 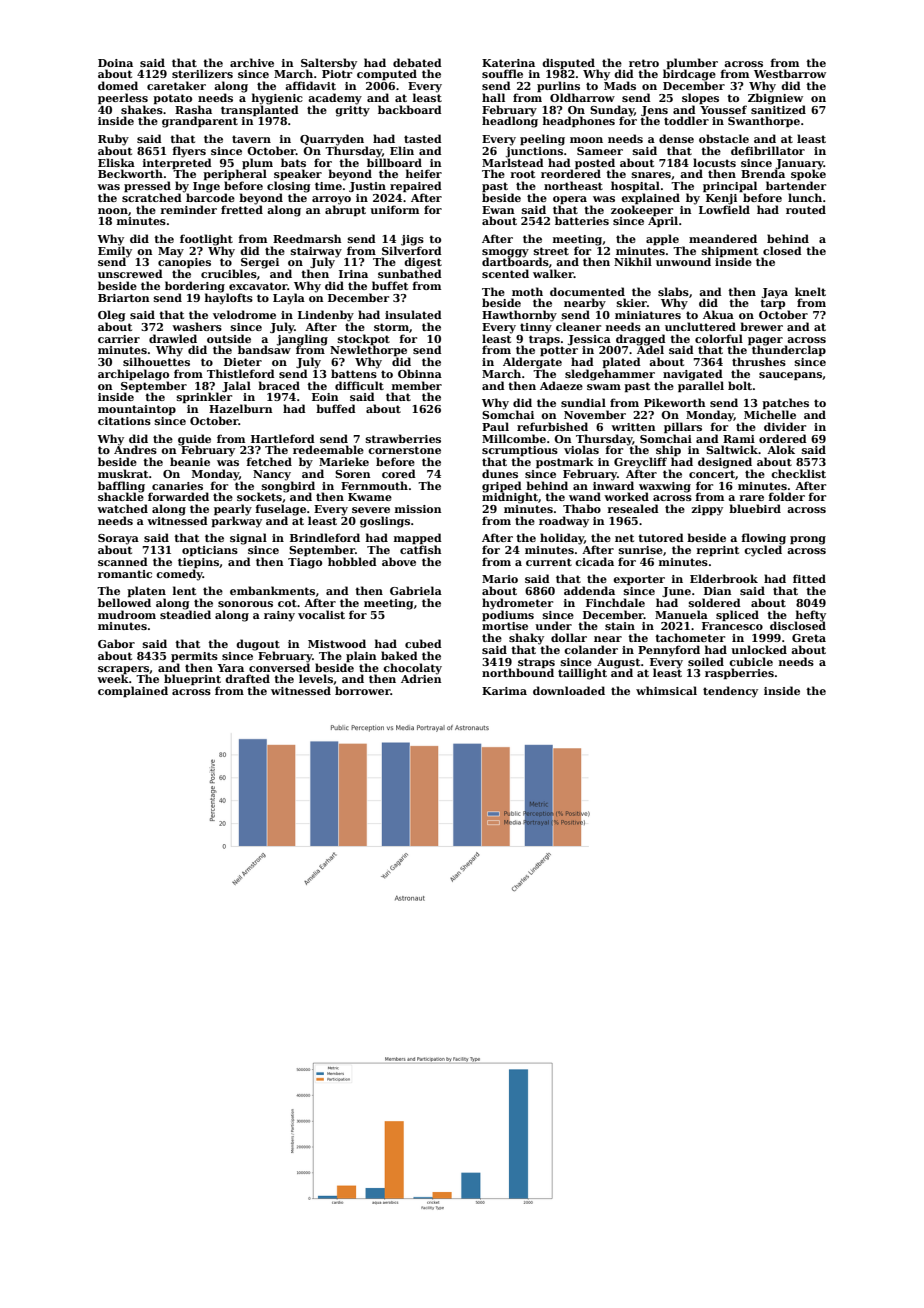 What do you see at coordinates (513, 162) in the screenshot?
I see `Marlstead` at bounding box center [513, 162].
